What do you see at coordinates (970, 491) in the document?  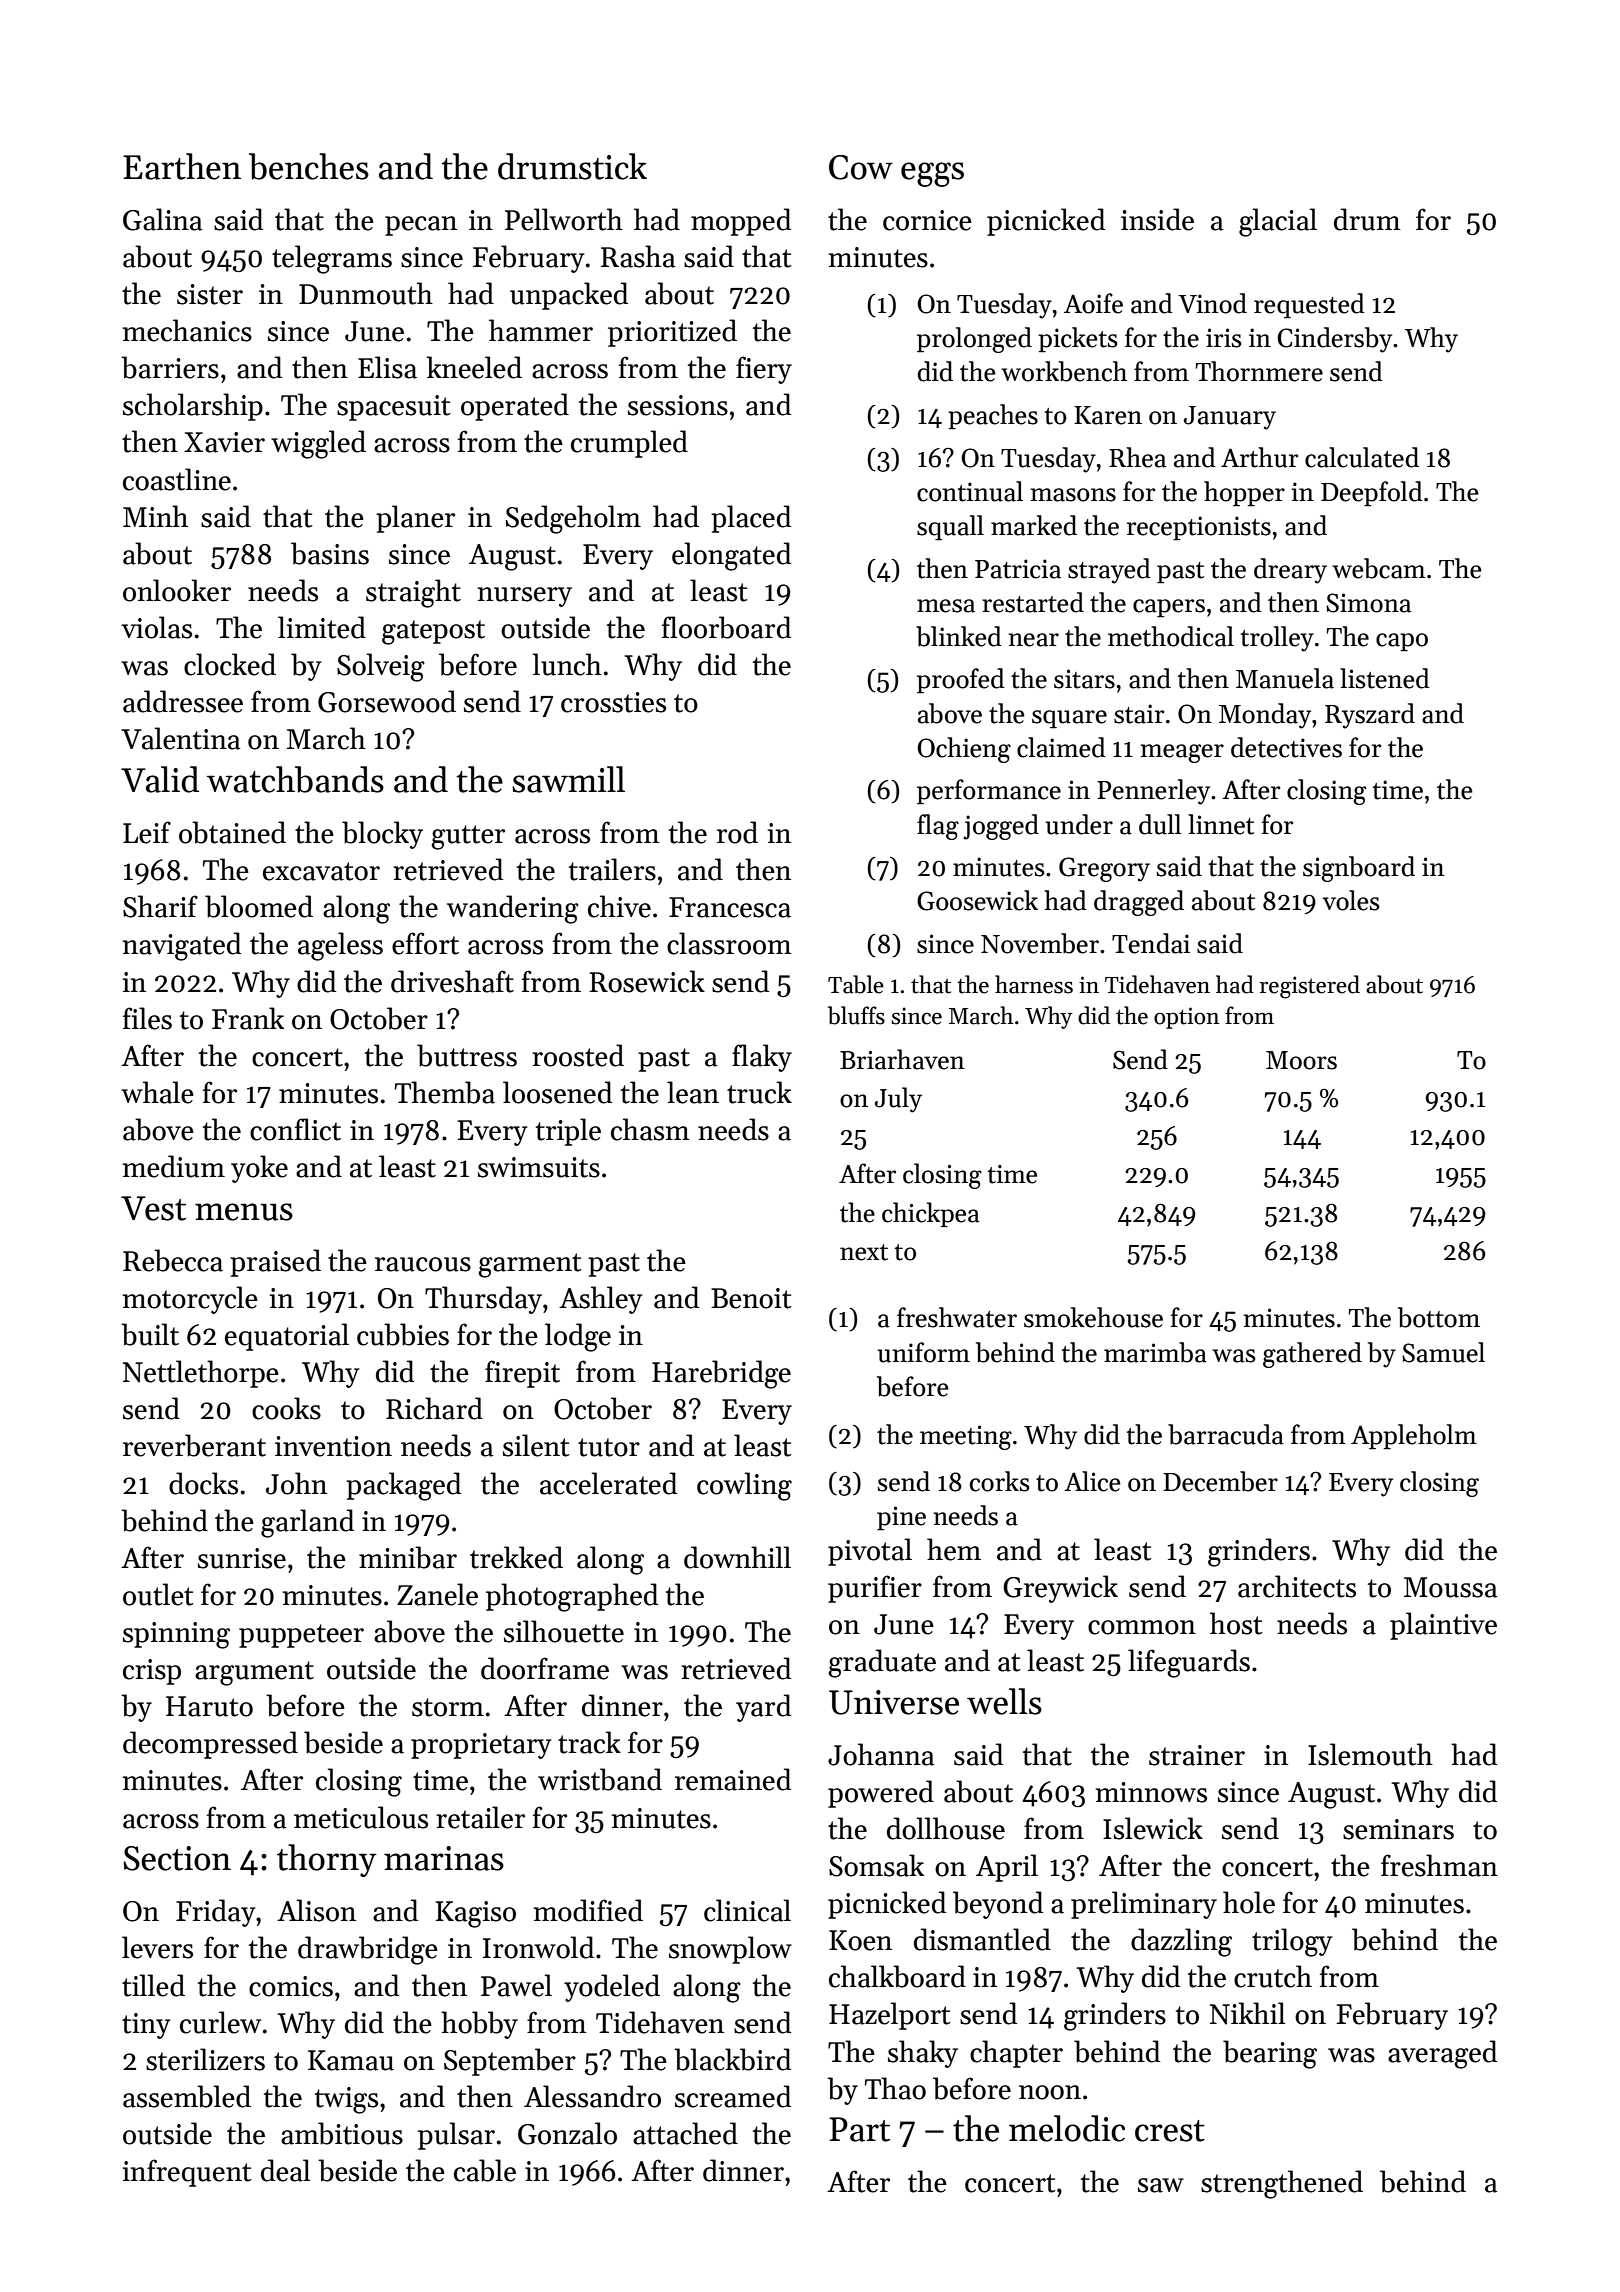 I see `continual` at bounding box center [970, 491].
